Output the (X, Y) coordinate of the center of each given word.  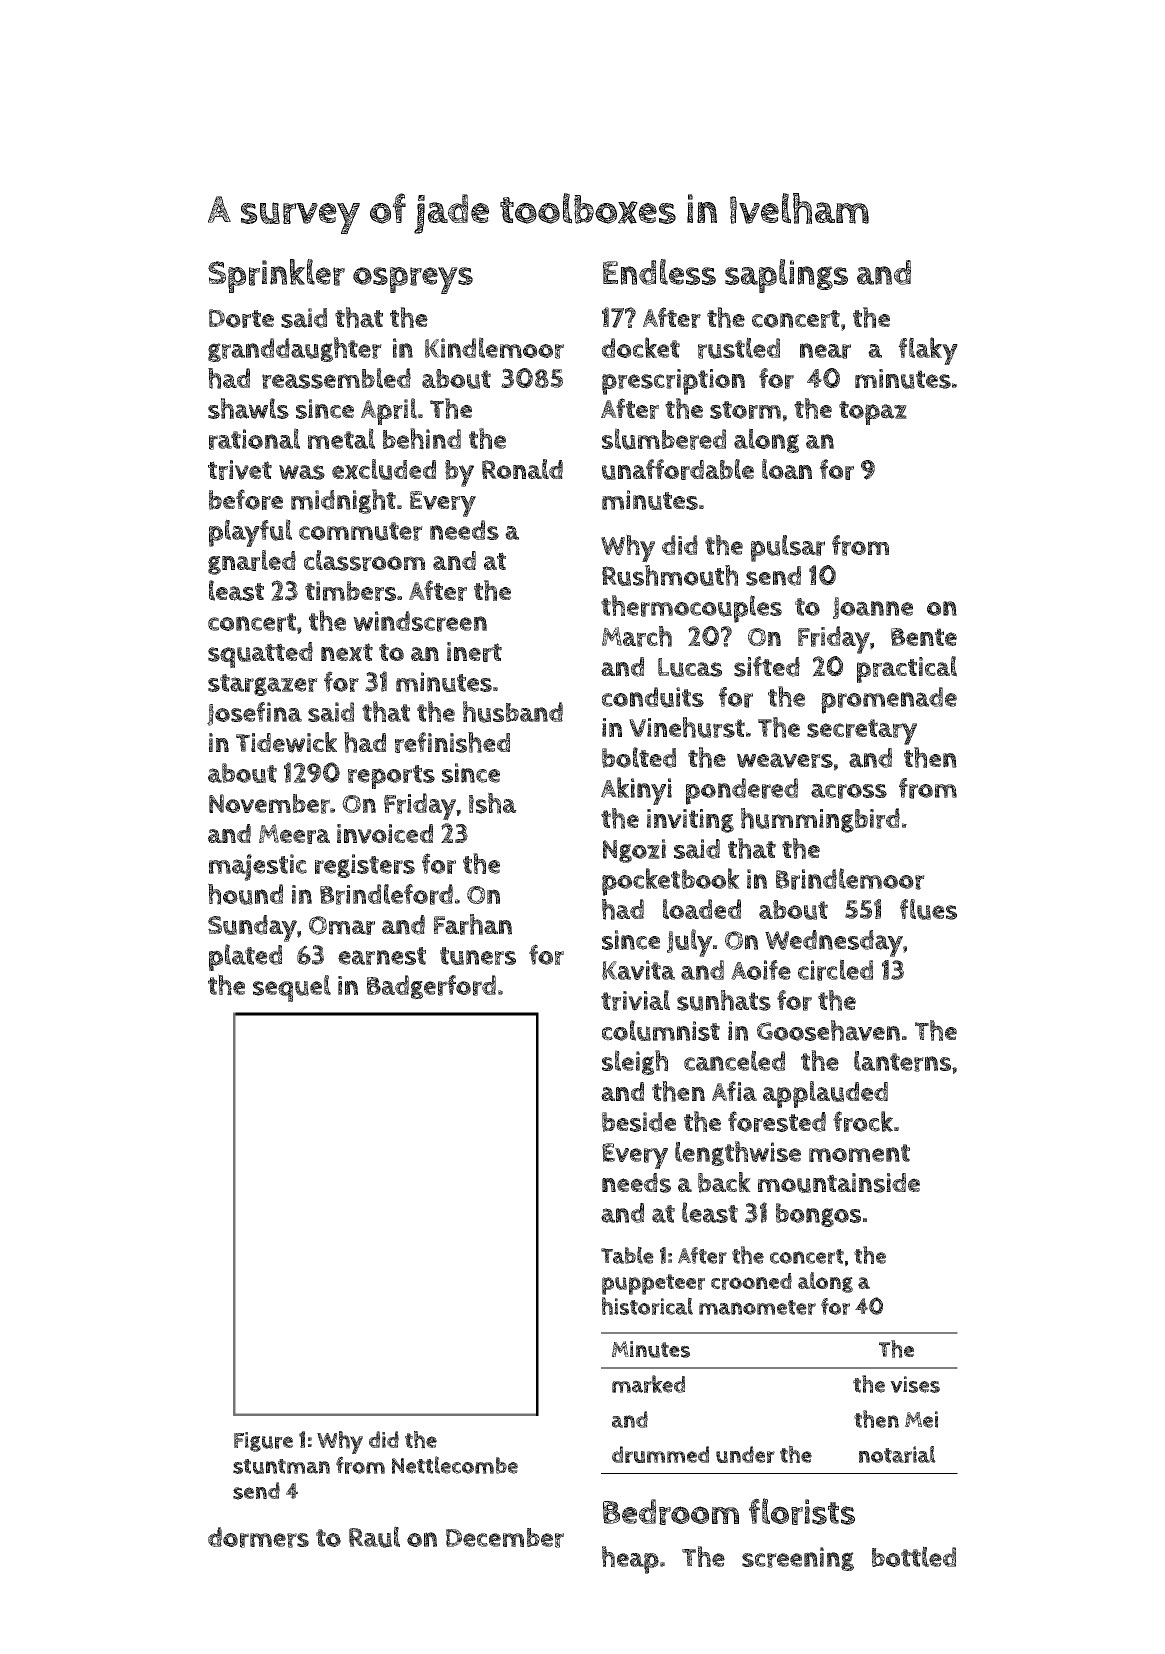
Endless (659, 272)
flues (928, 909)
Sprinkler (276, 276)
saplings (786, 276)
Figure (263, 1442)
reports (391, 777)
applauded (825, 1094)
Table (627, 1255)
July (690, 943)
